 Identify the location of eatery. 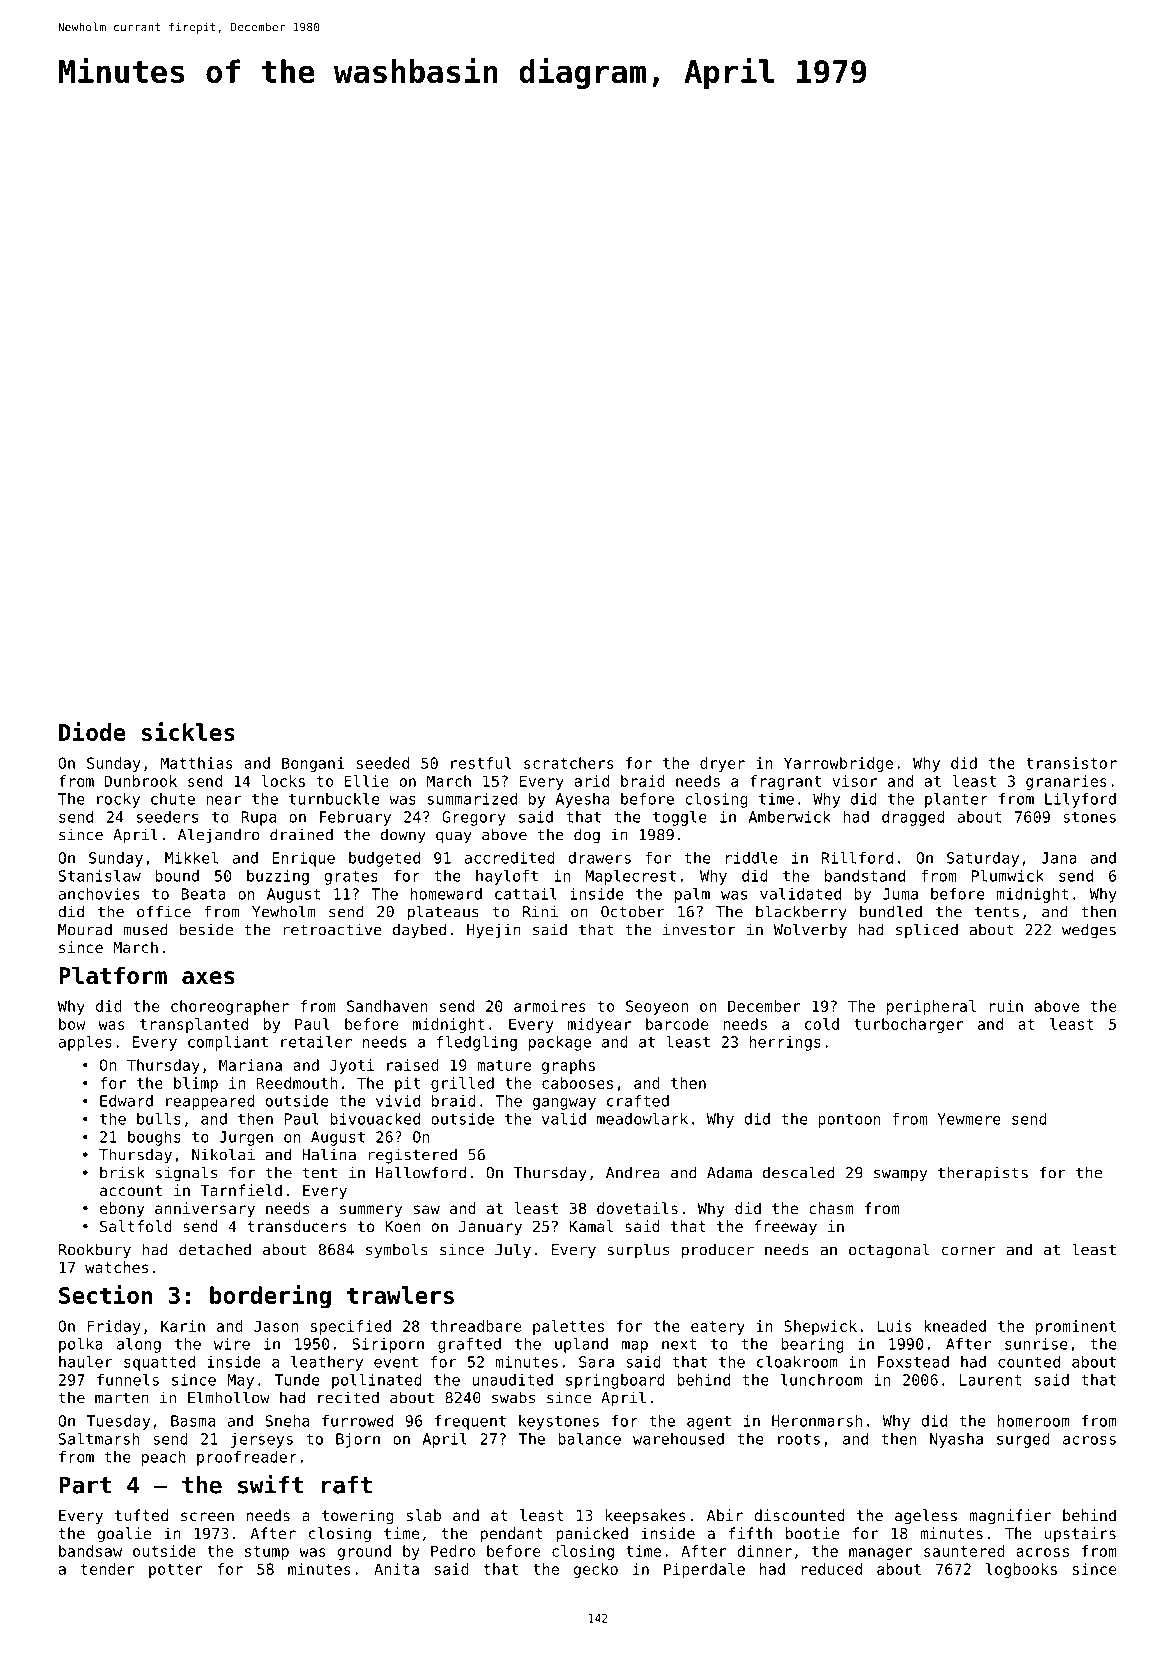
(718, 1328).
